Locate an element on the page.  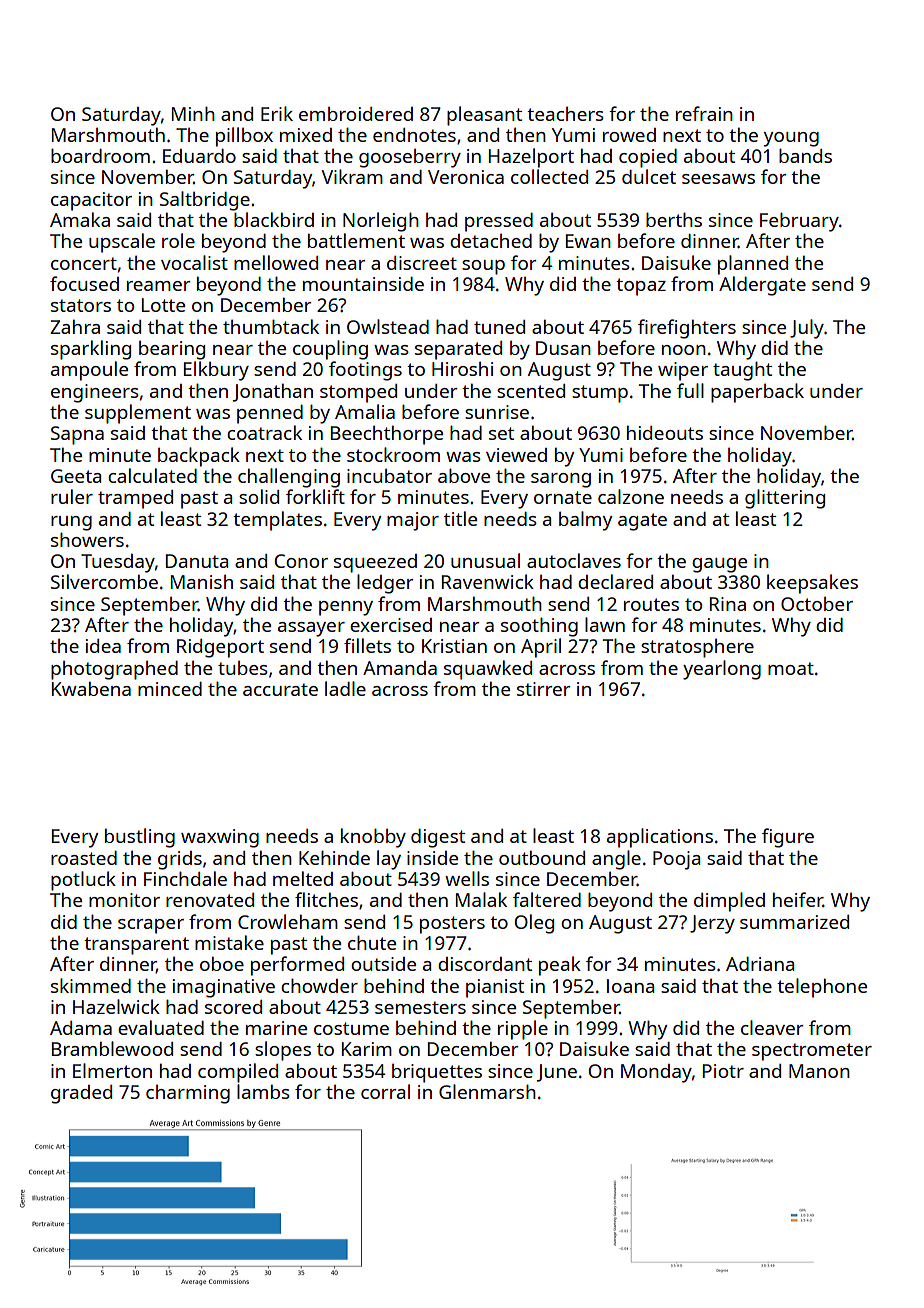
Glenmarsh is located at coordinates (487, 1091).
